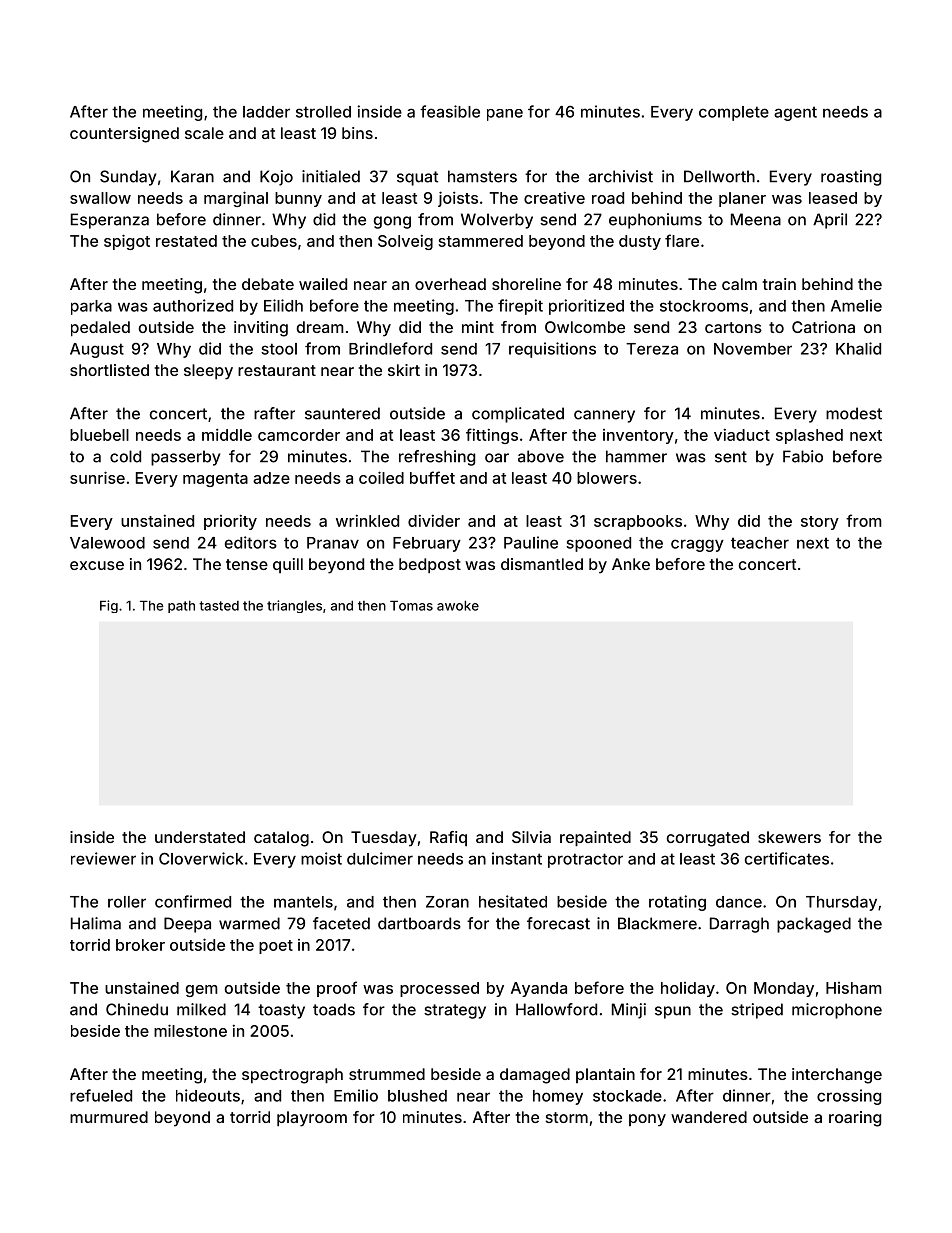 The height and width of the page is (1233, 952). Describe the element at coordinates (497, 221) in the page. I see `Wolverby` at that location.
